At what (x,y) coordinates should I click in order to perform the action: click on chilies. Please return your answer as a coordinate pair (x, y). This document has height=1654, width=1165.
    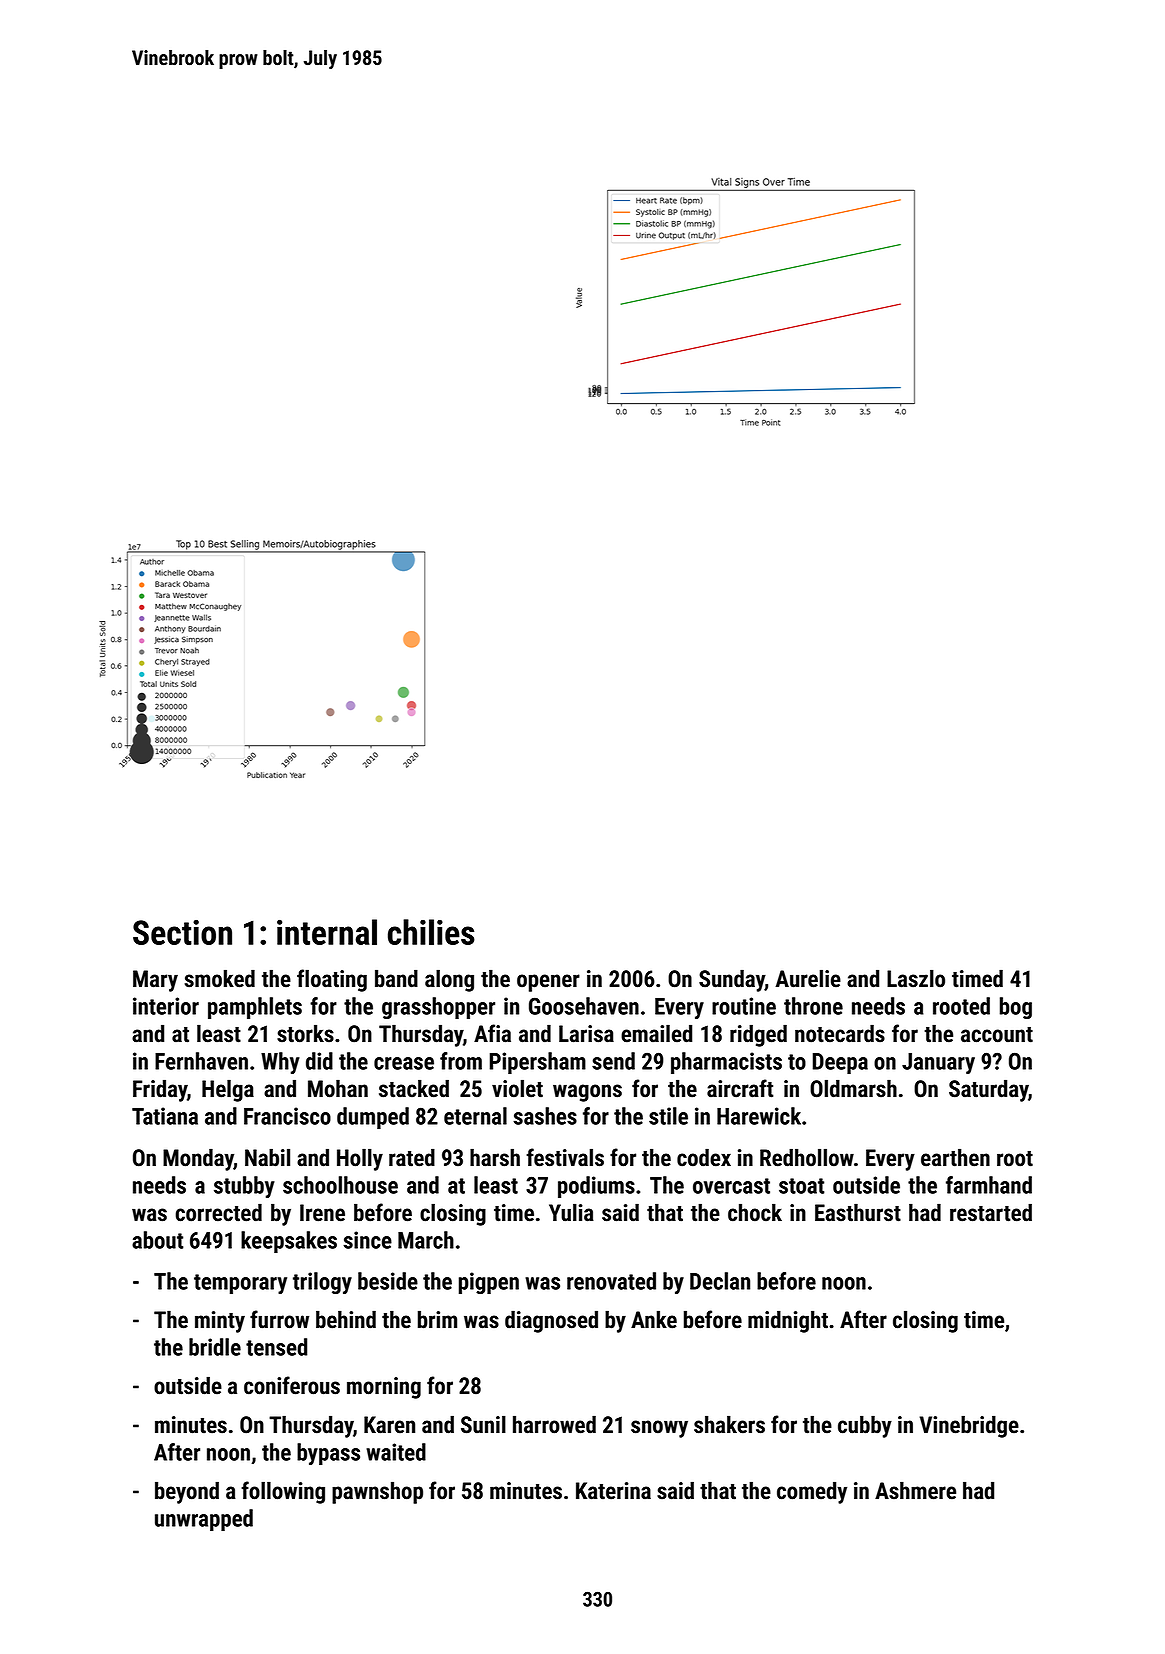
    Looking at the image, I should click on (431, 932).
